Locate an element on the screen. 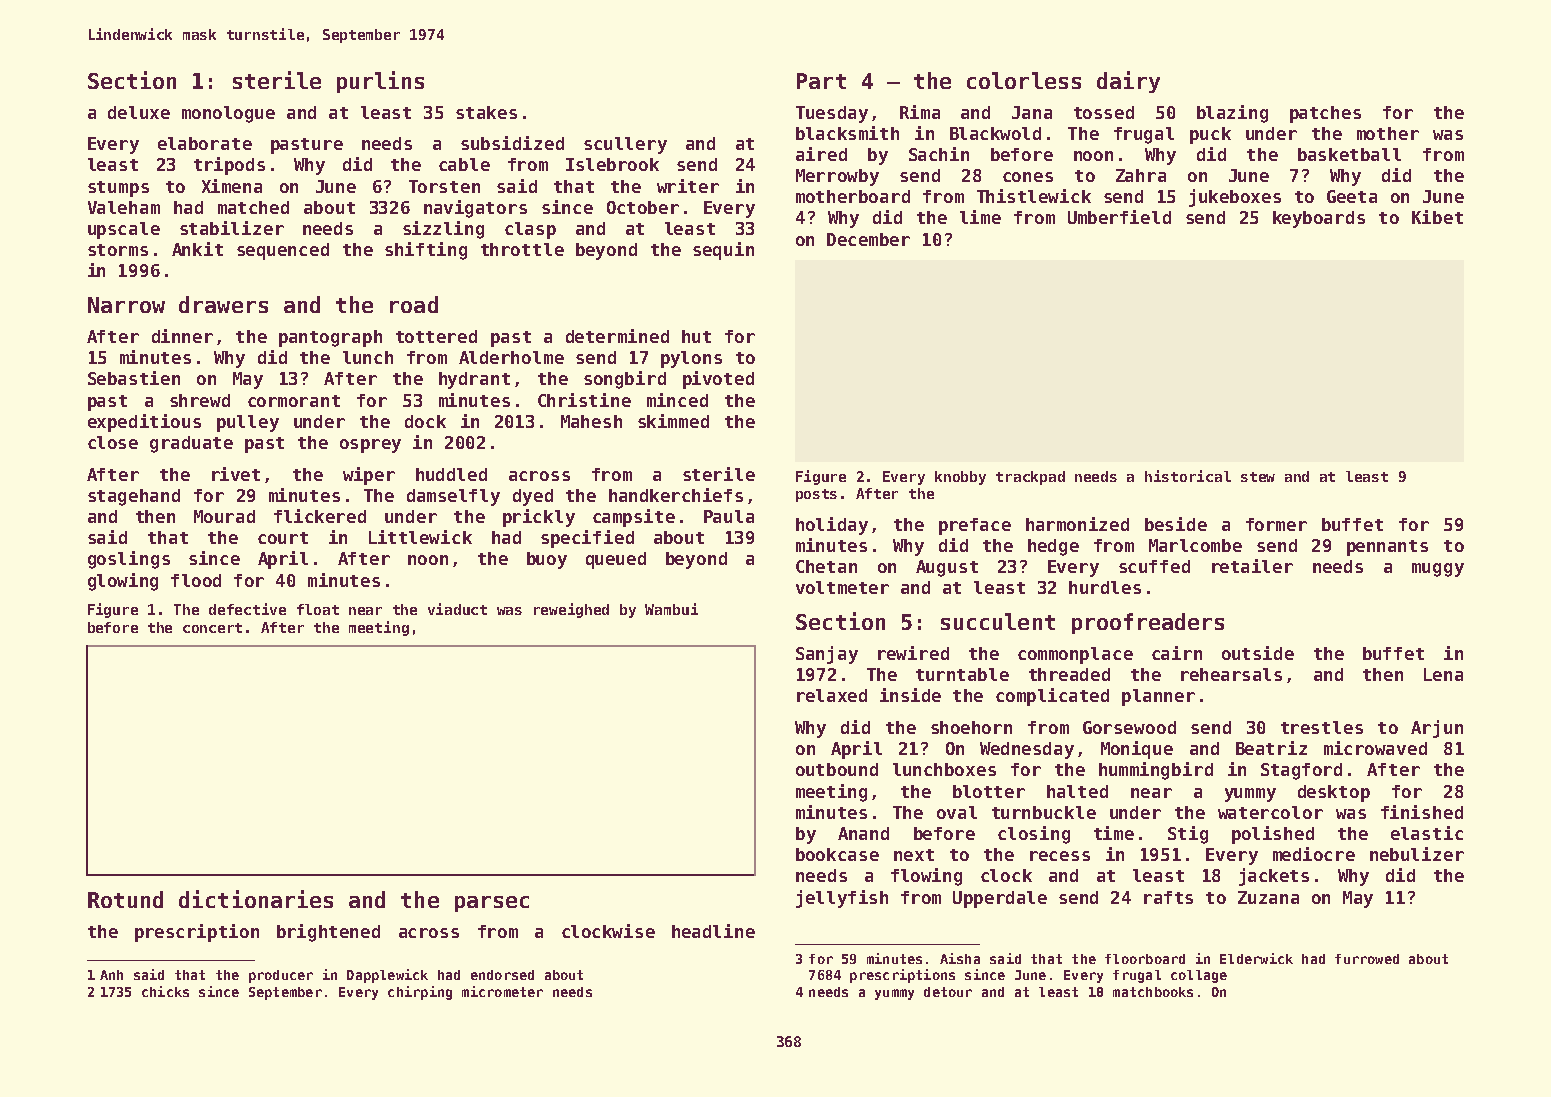  Narrow is located at coordinates (126, 305).
